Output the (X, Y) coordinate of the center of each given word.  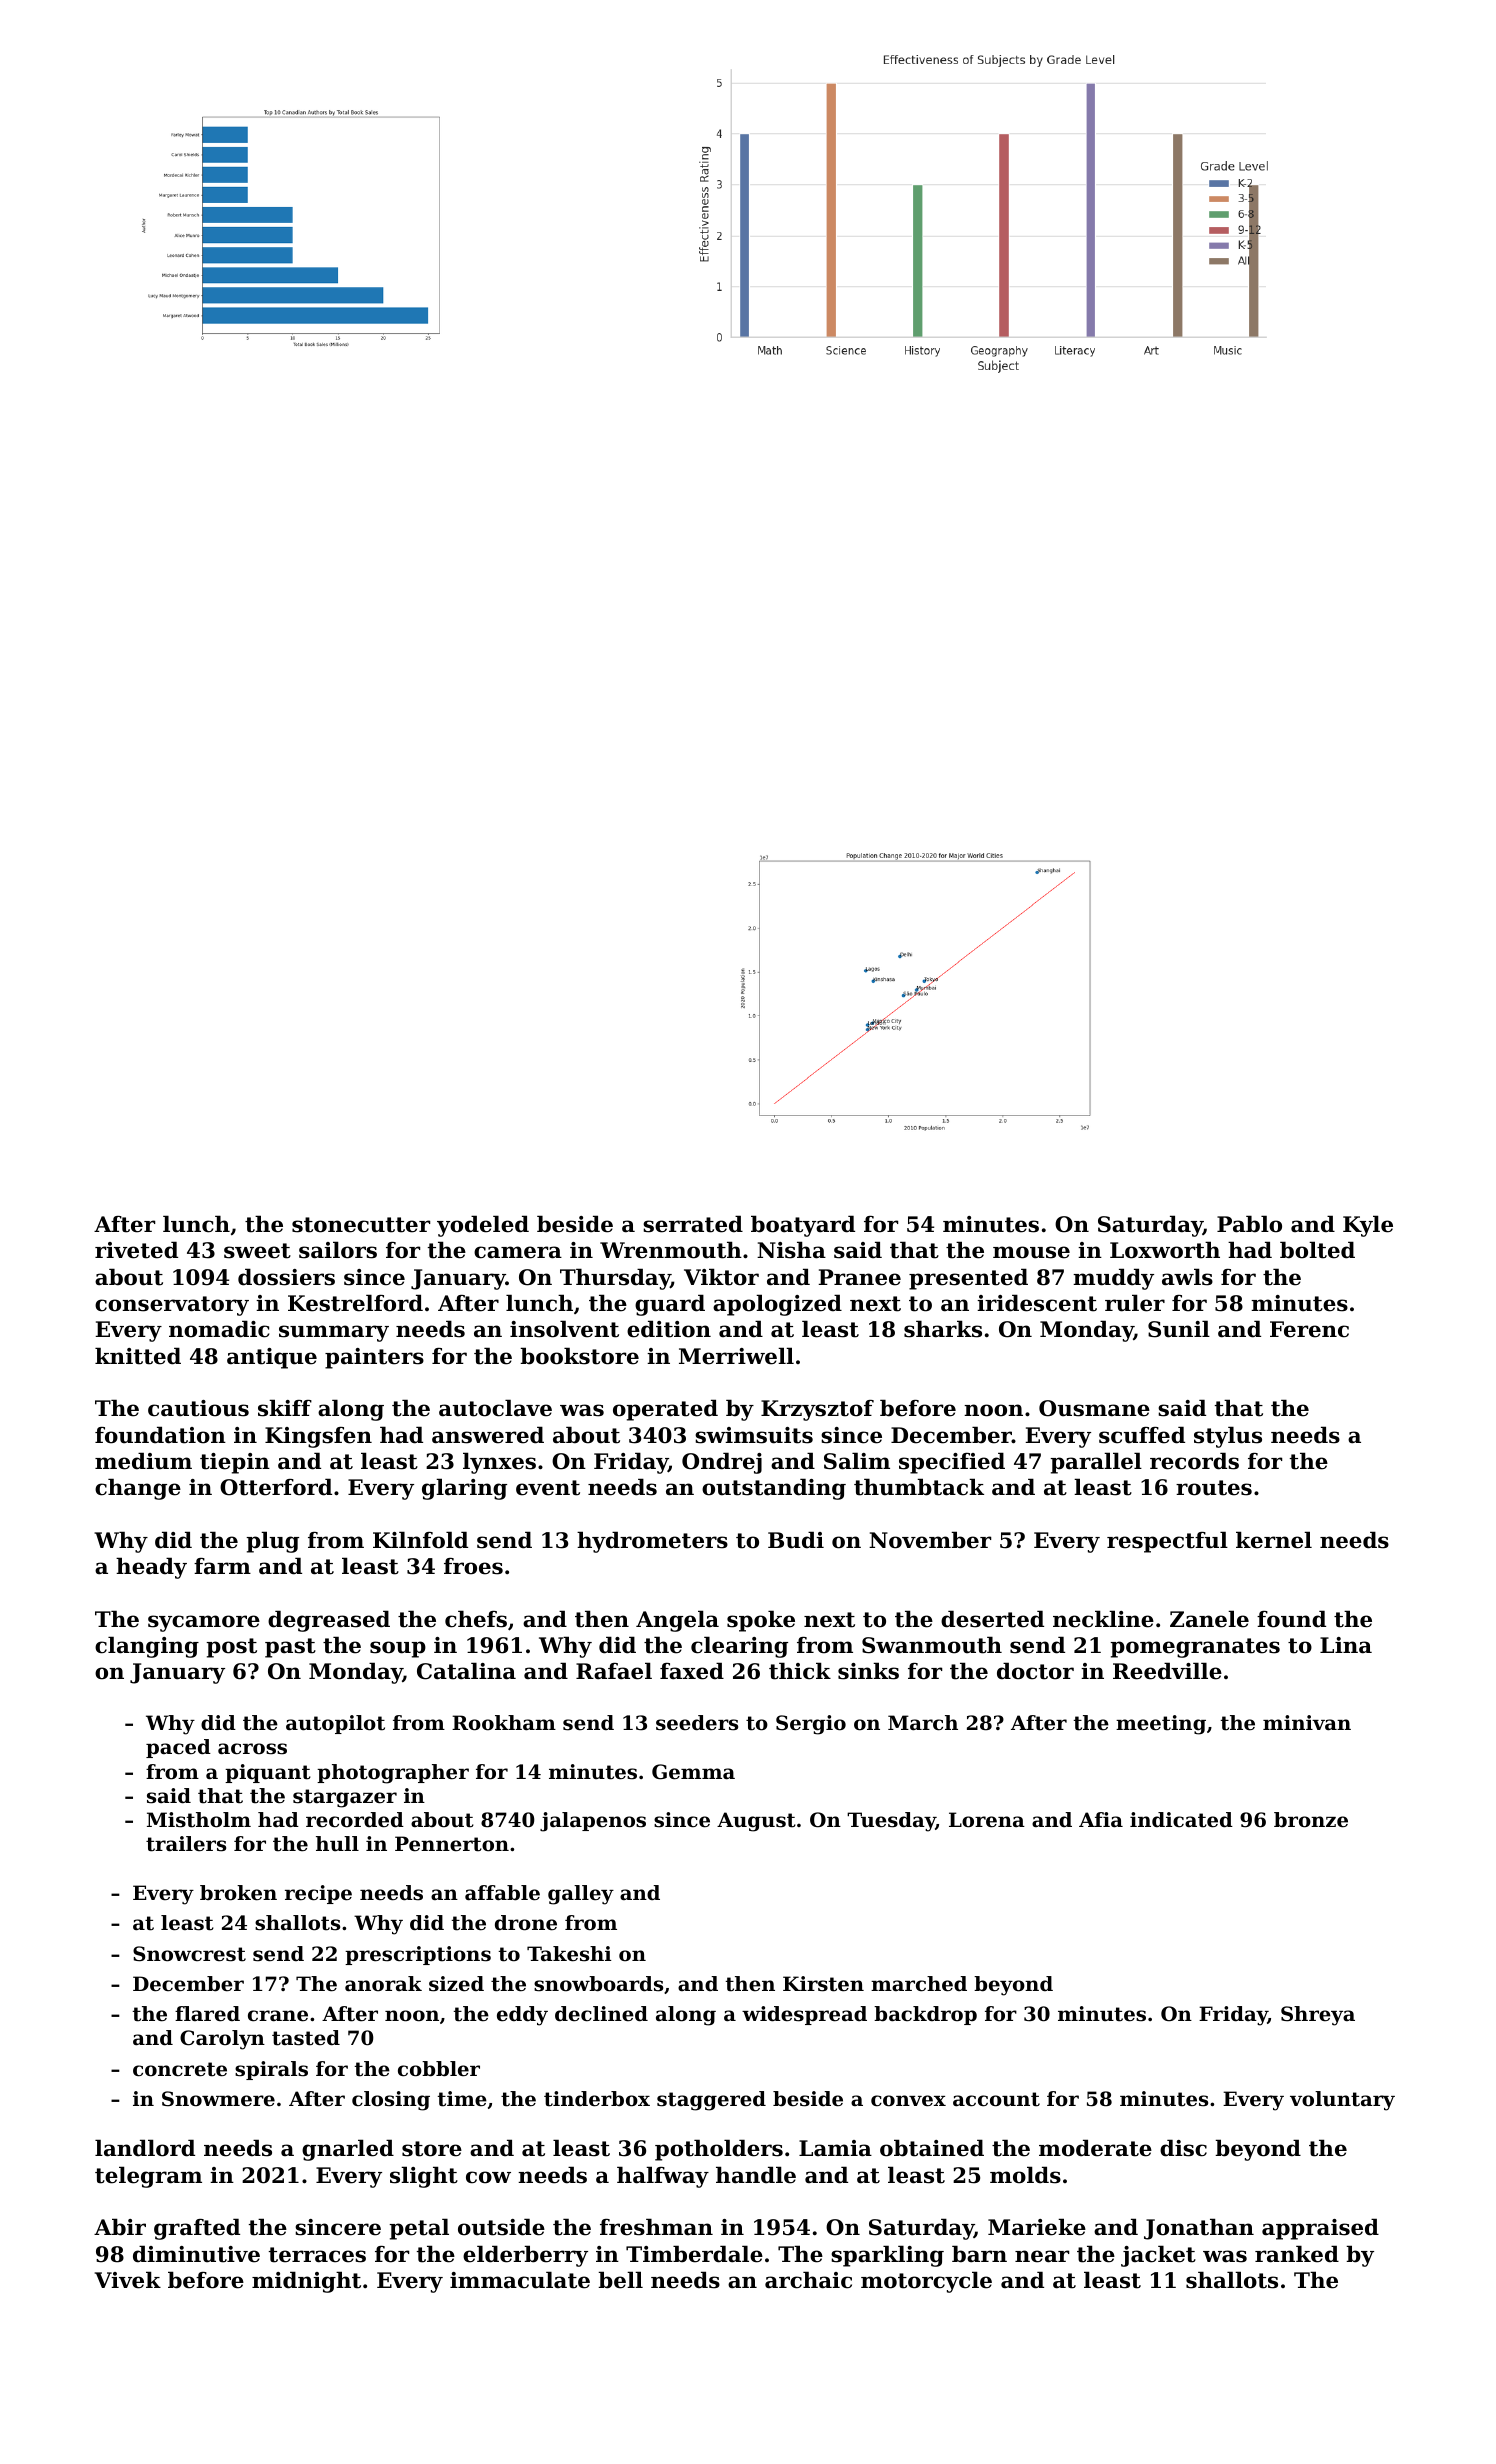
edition (669, 1329)
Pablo (1249, 1224)
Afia (1101, 1820)
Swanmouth (932, 1645)
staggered (711, 2101)
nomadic (219, 1329)
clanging (147, 1647)
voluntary (1342, 2101)
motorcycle (926, 2282)
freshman (656, 2227)
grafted (197, 2229)
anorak (383, 1984)
